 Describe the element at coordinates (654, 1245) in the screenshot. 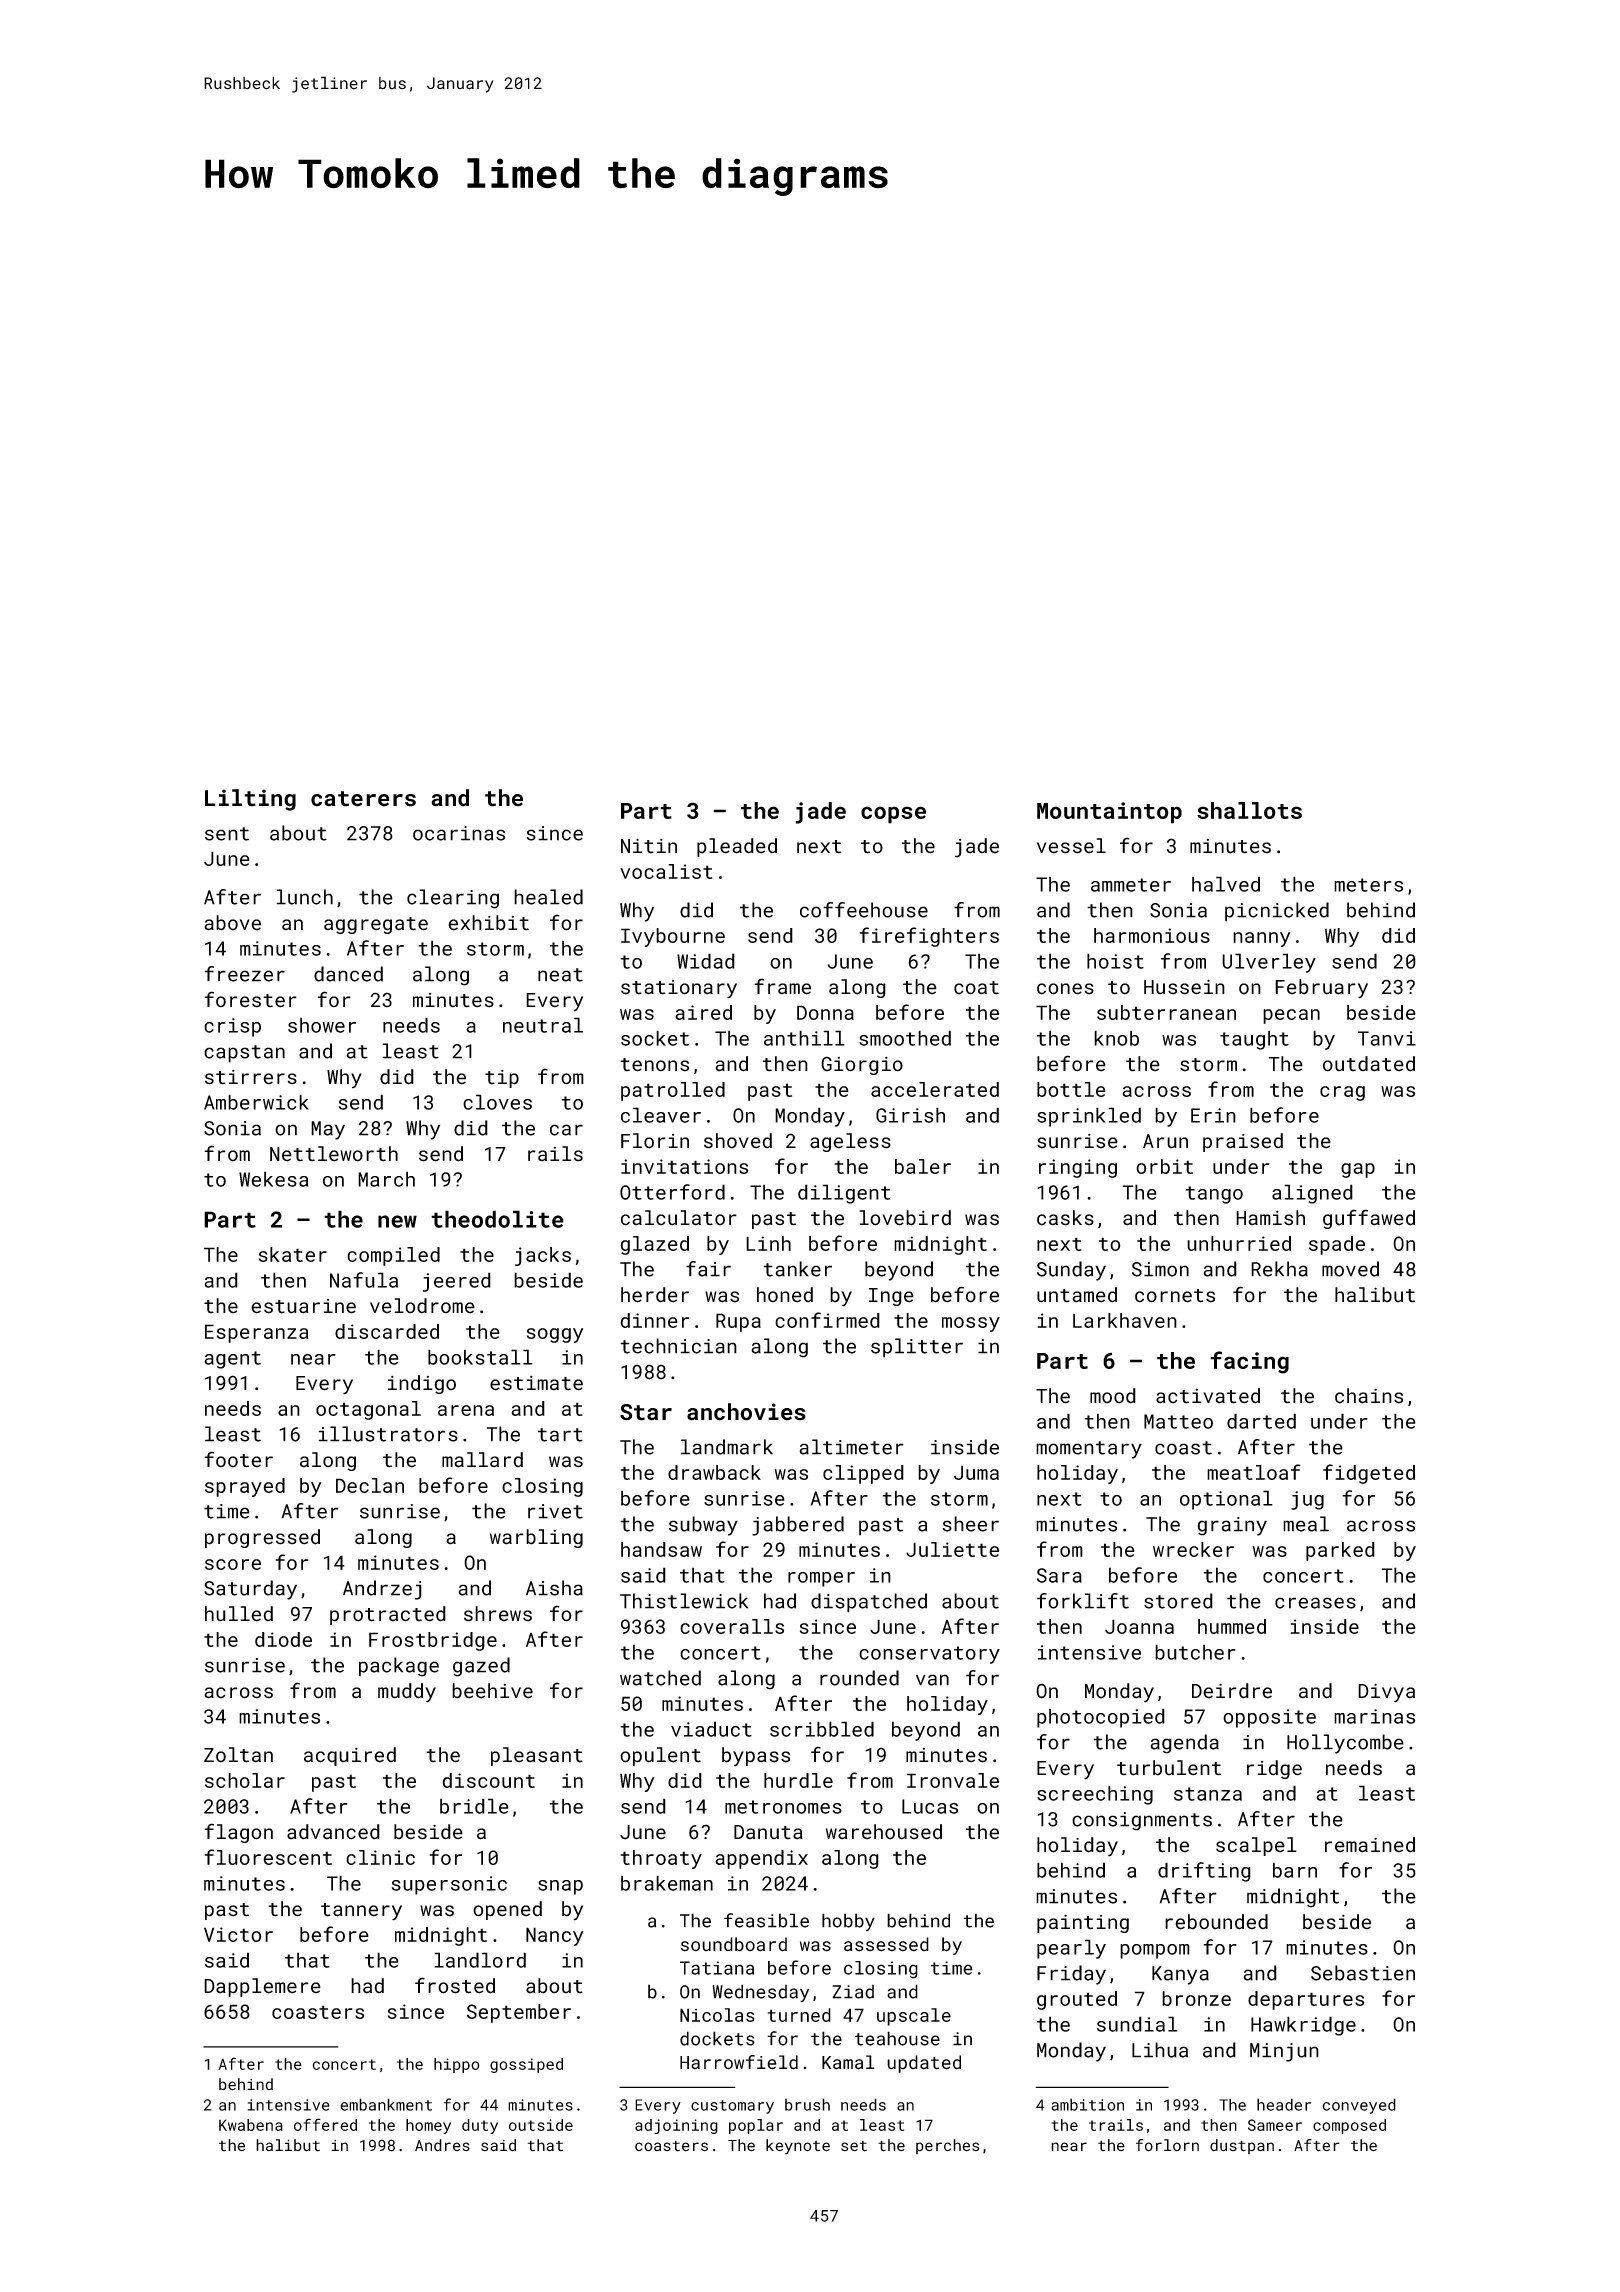

I see `glazed` at that location.
